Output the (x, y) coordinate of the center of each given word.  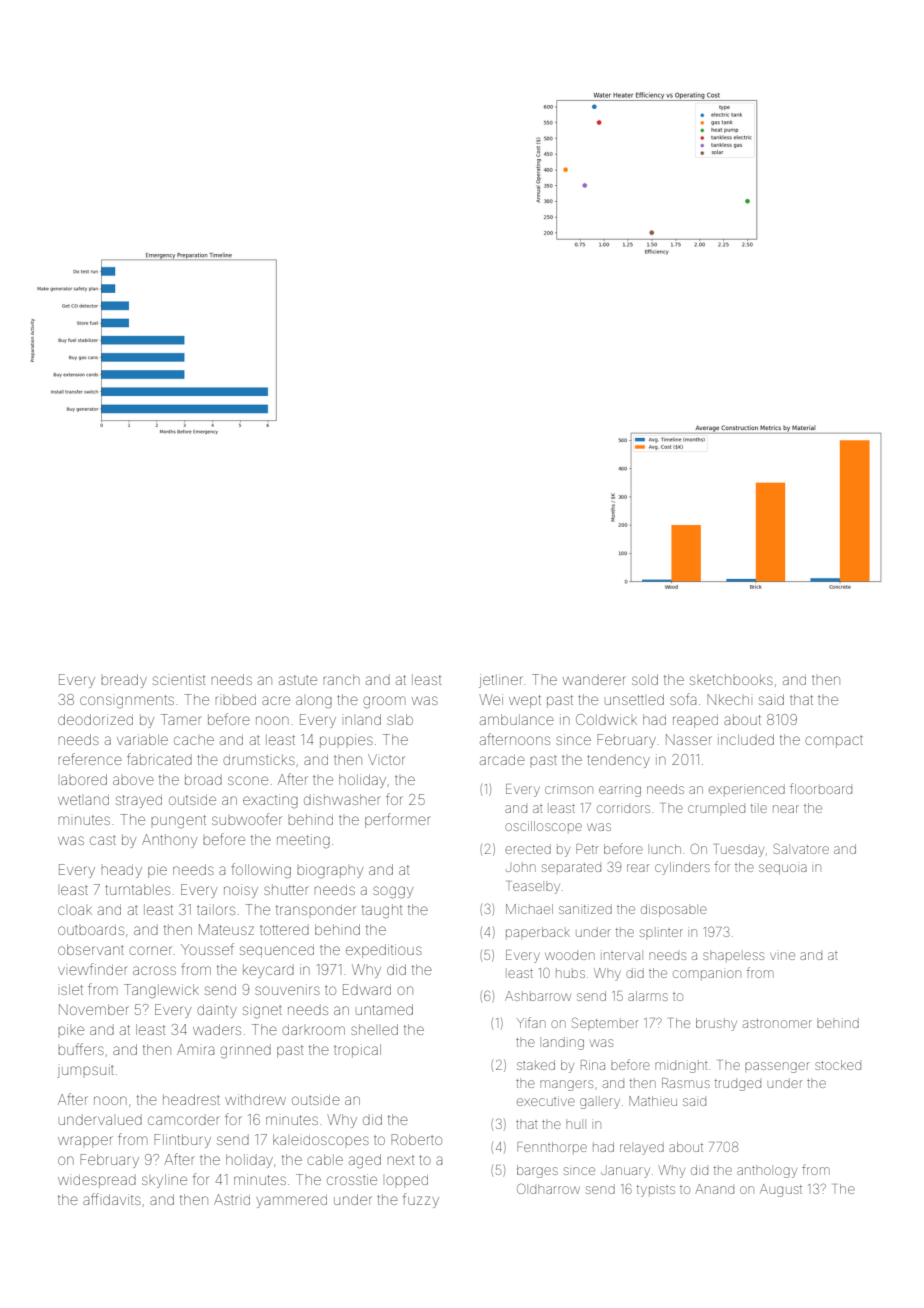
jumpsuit (85, 1071)
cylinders (682, 868)
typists (656, 1191)
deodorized (95, 719)
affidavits (112, 1199)
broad (203, 779)
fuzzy (421, 1200)
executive (546, 1101)
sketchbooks (731, 679)
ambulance (517, 719)
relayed (642, 1148)
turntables (137, 889)
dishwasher (342, 799)
